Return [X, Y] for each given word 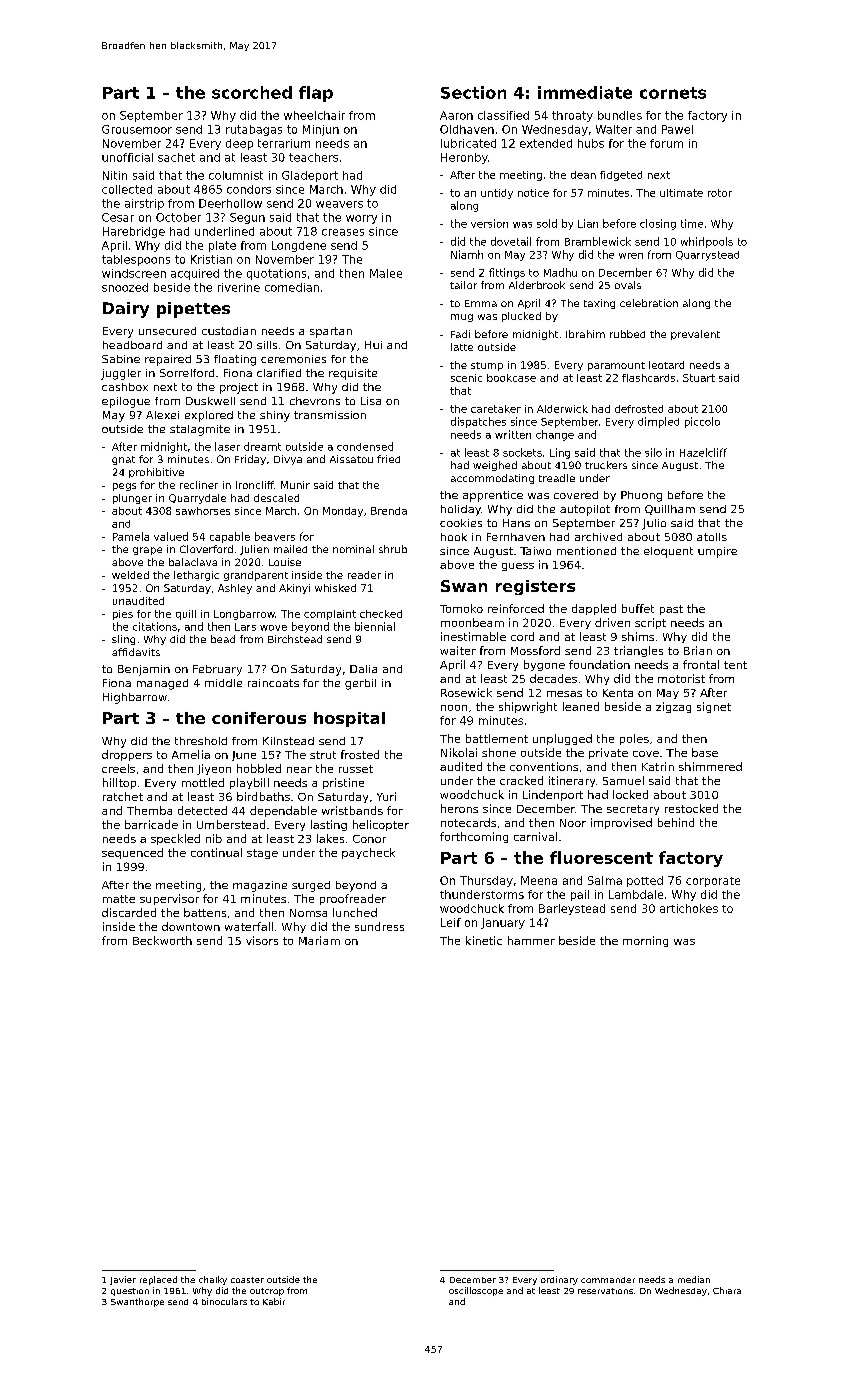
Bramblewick [598, 241]
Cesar [118, 217]
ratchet [123, 796]
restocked [691, 808]
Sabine [121, 359]
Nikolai [459, 752]
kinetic [484, 940]
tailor [463, 285]
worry [361, 219]
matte [119, 899]
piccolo [702, 422]
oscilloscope [476, 1291]
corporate [713, 882]
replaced [158, 1280]
